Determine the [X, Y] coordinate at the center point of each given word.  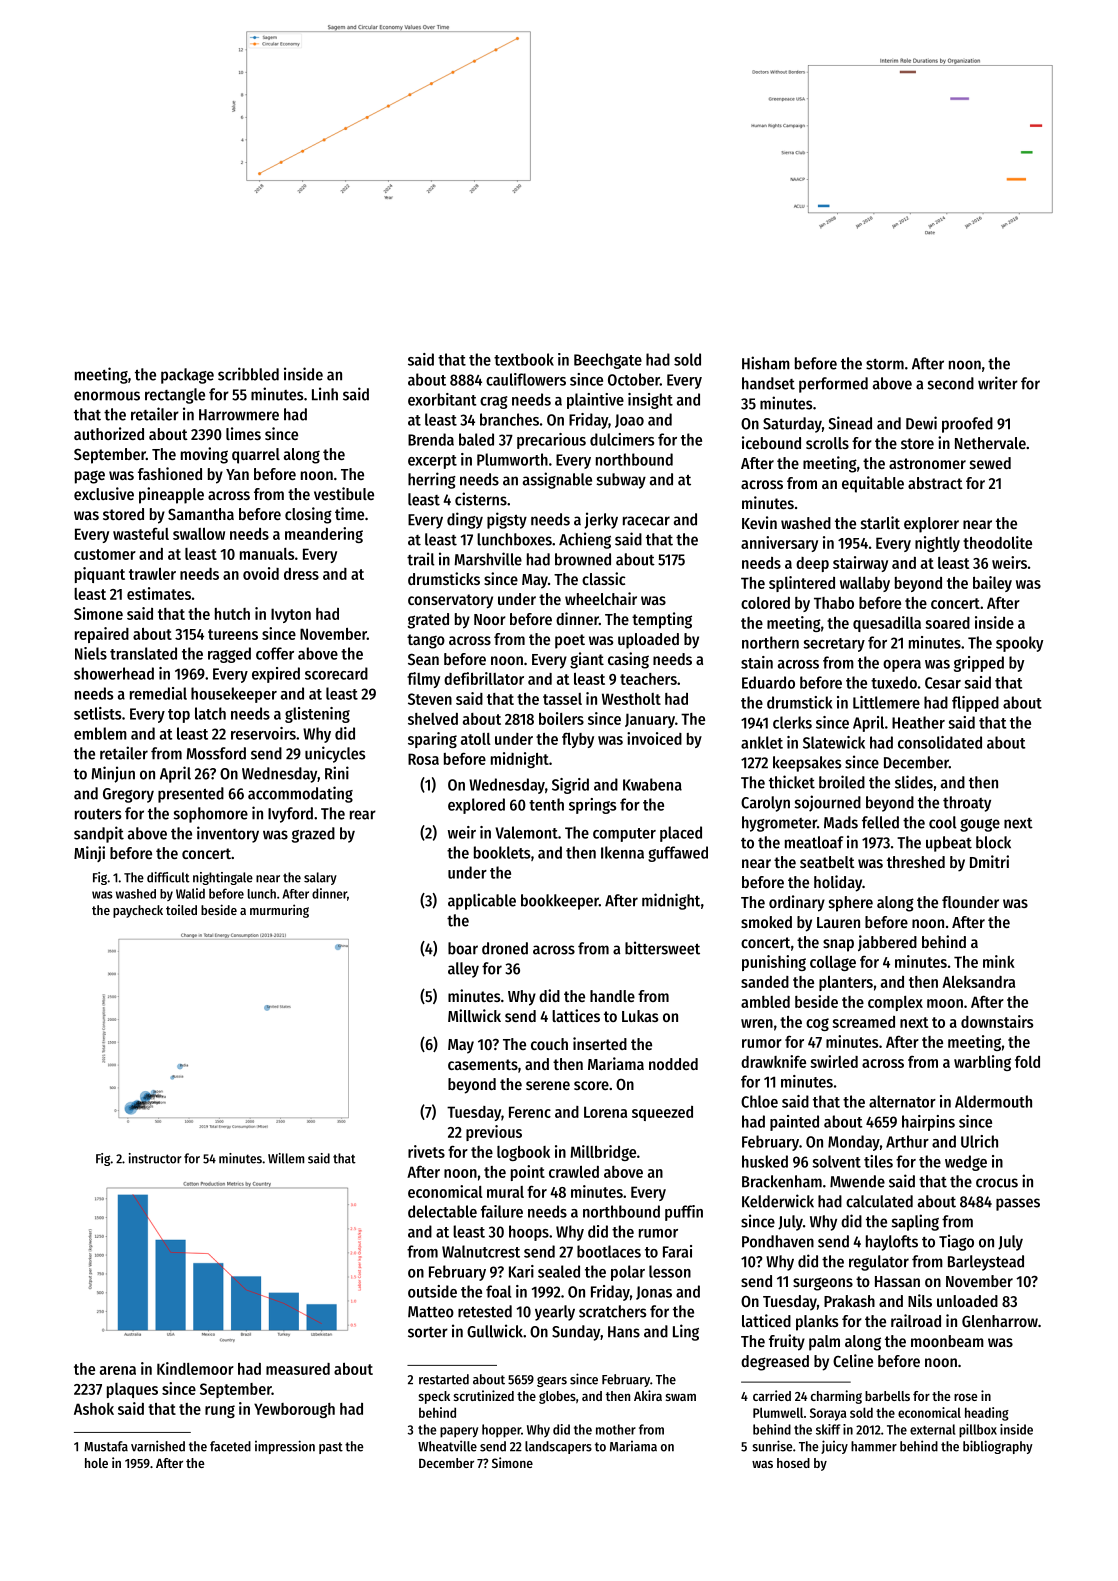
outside [432, 1291]
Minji [89, 854]
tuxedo [894, 682]
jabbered [887, 943]
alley [463, 970]
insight [650, 401]
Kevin [759, 522]
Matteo [431, 1312]
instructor [155, 1158]
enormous [107, 396]
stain [757, 662]
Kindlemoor [195, 1368]
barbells [887, 1396]
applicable [482, 901]
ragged [229, 655]
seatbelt [827, 862]
